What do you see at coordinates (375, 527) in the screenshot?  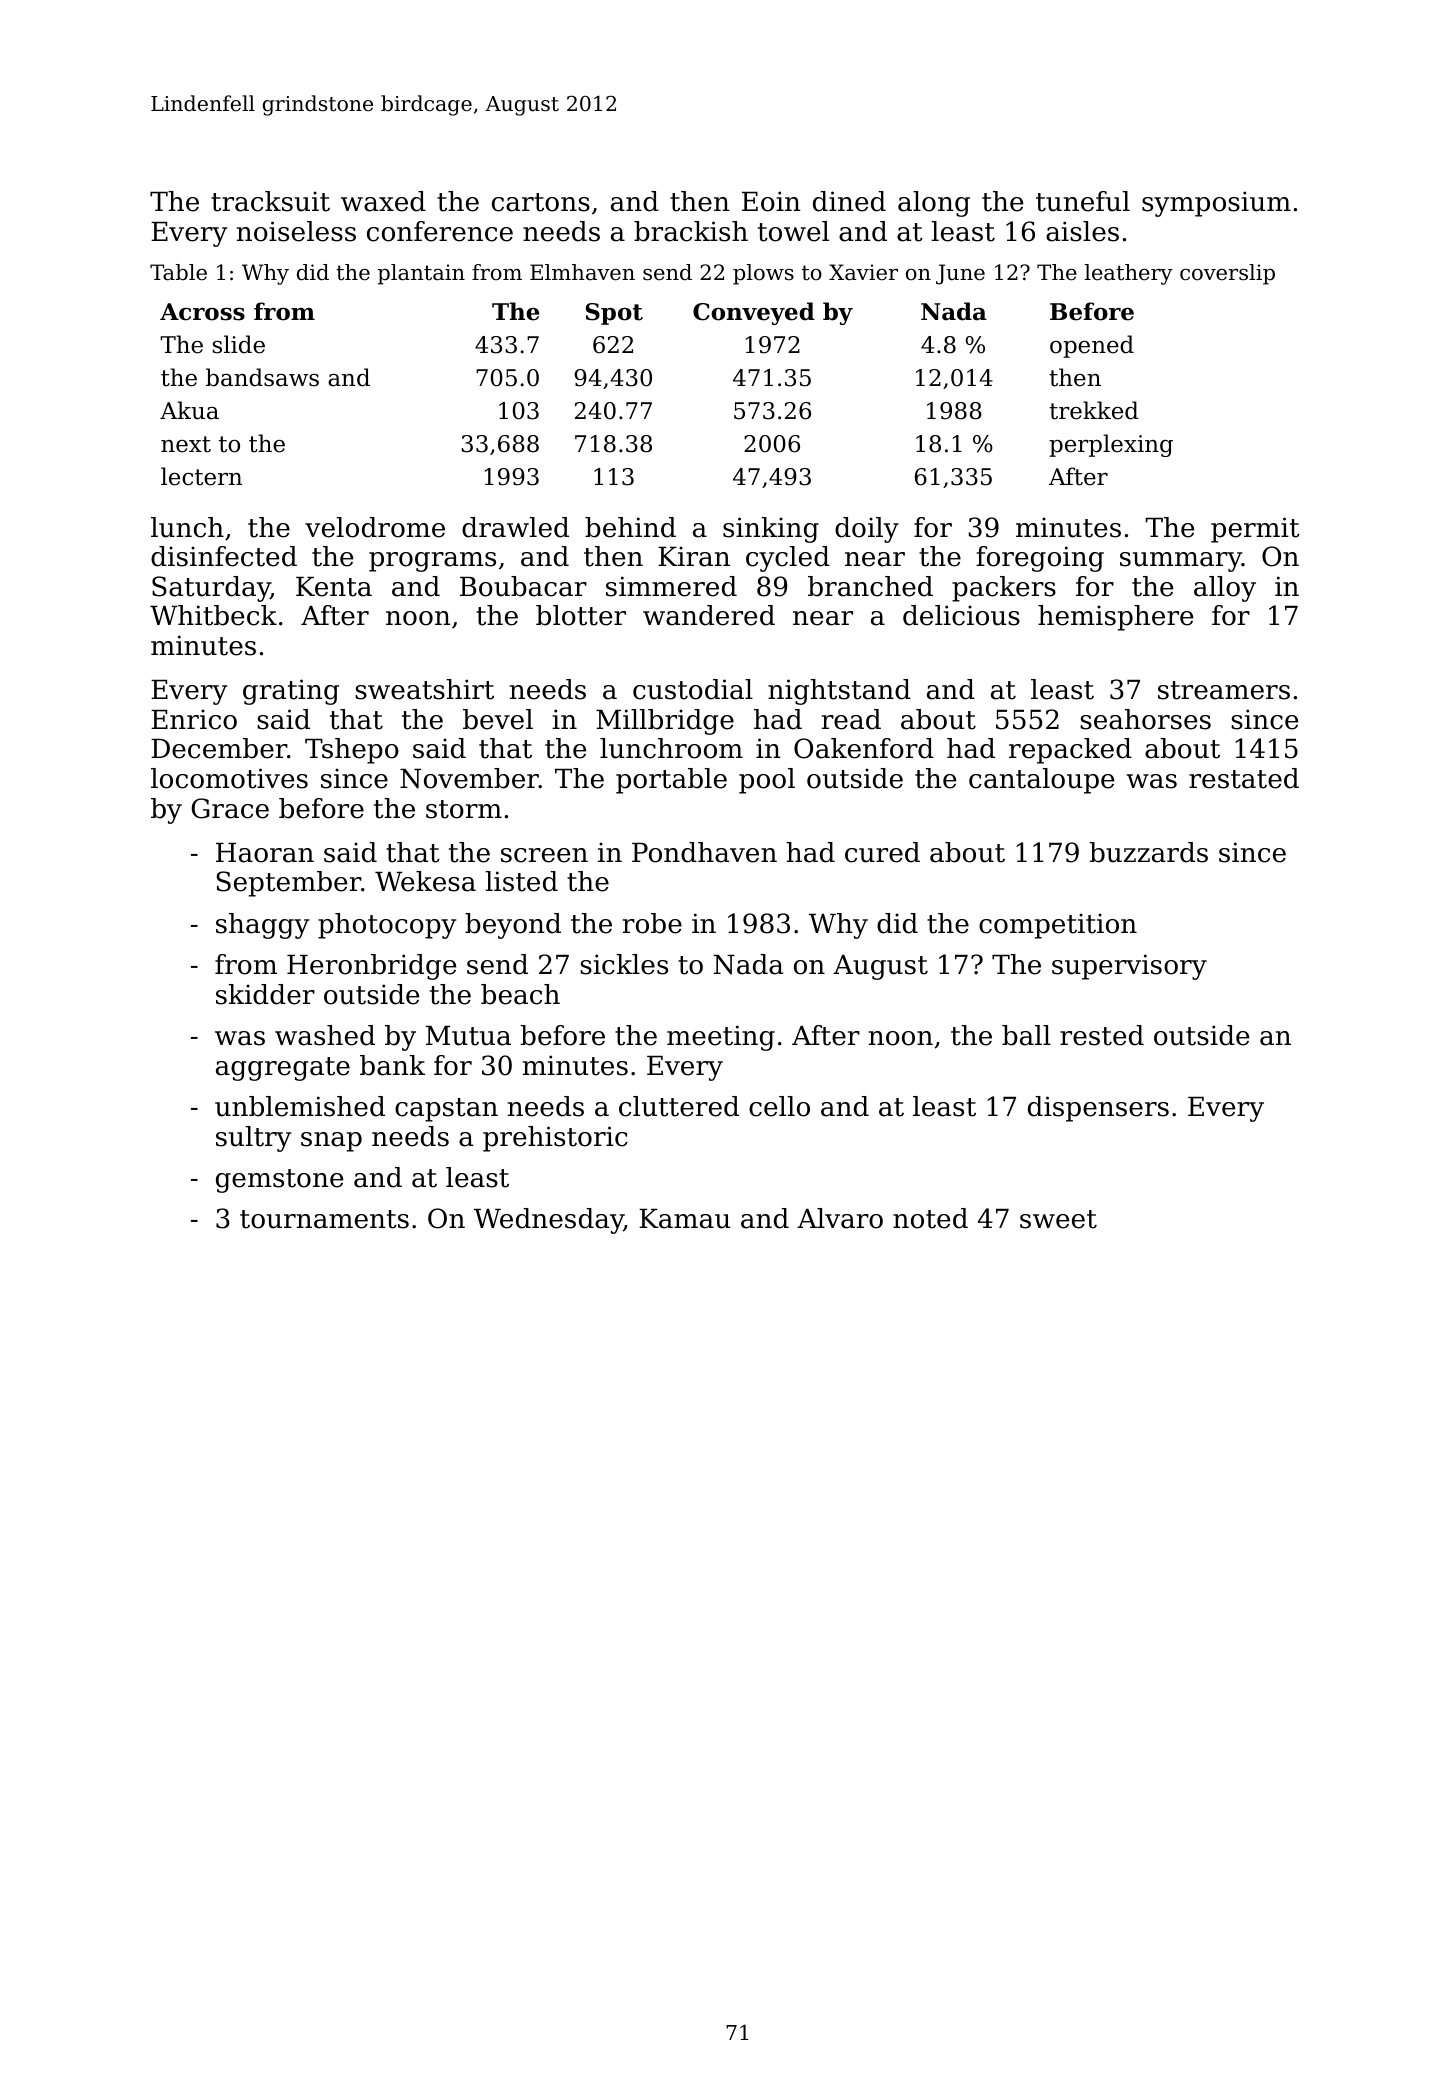 I see `velodrome` at bounding box center [375, 527].
